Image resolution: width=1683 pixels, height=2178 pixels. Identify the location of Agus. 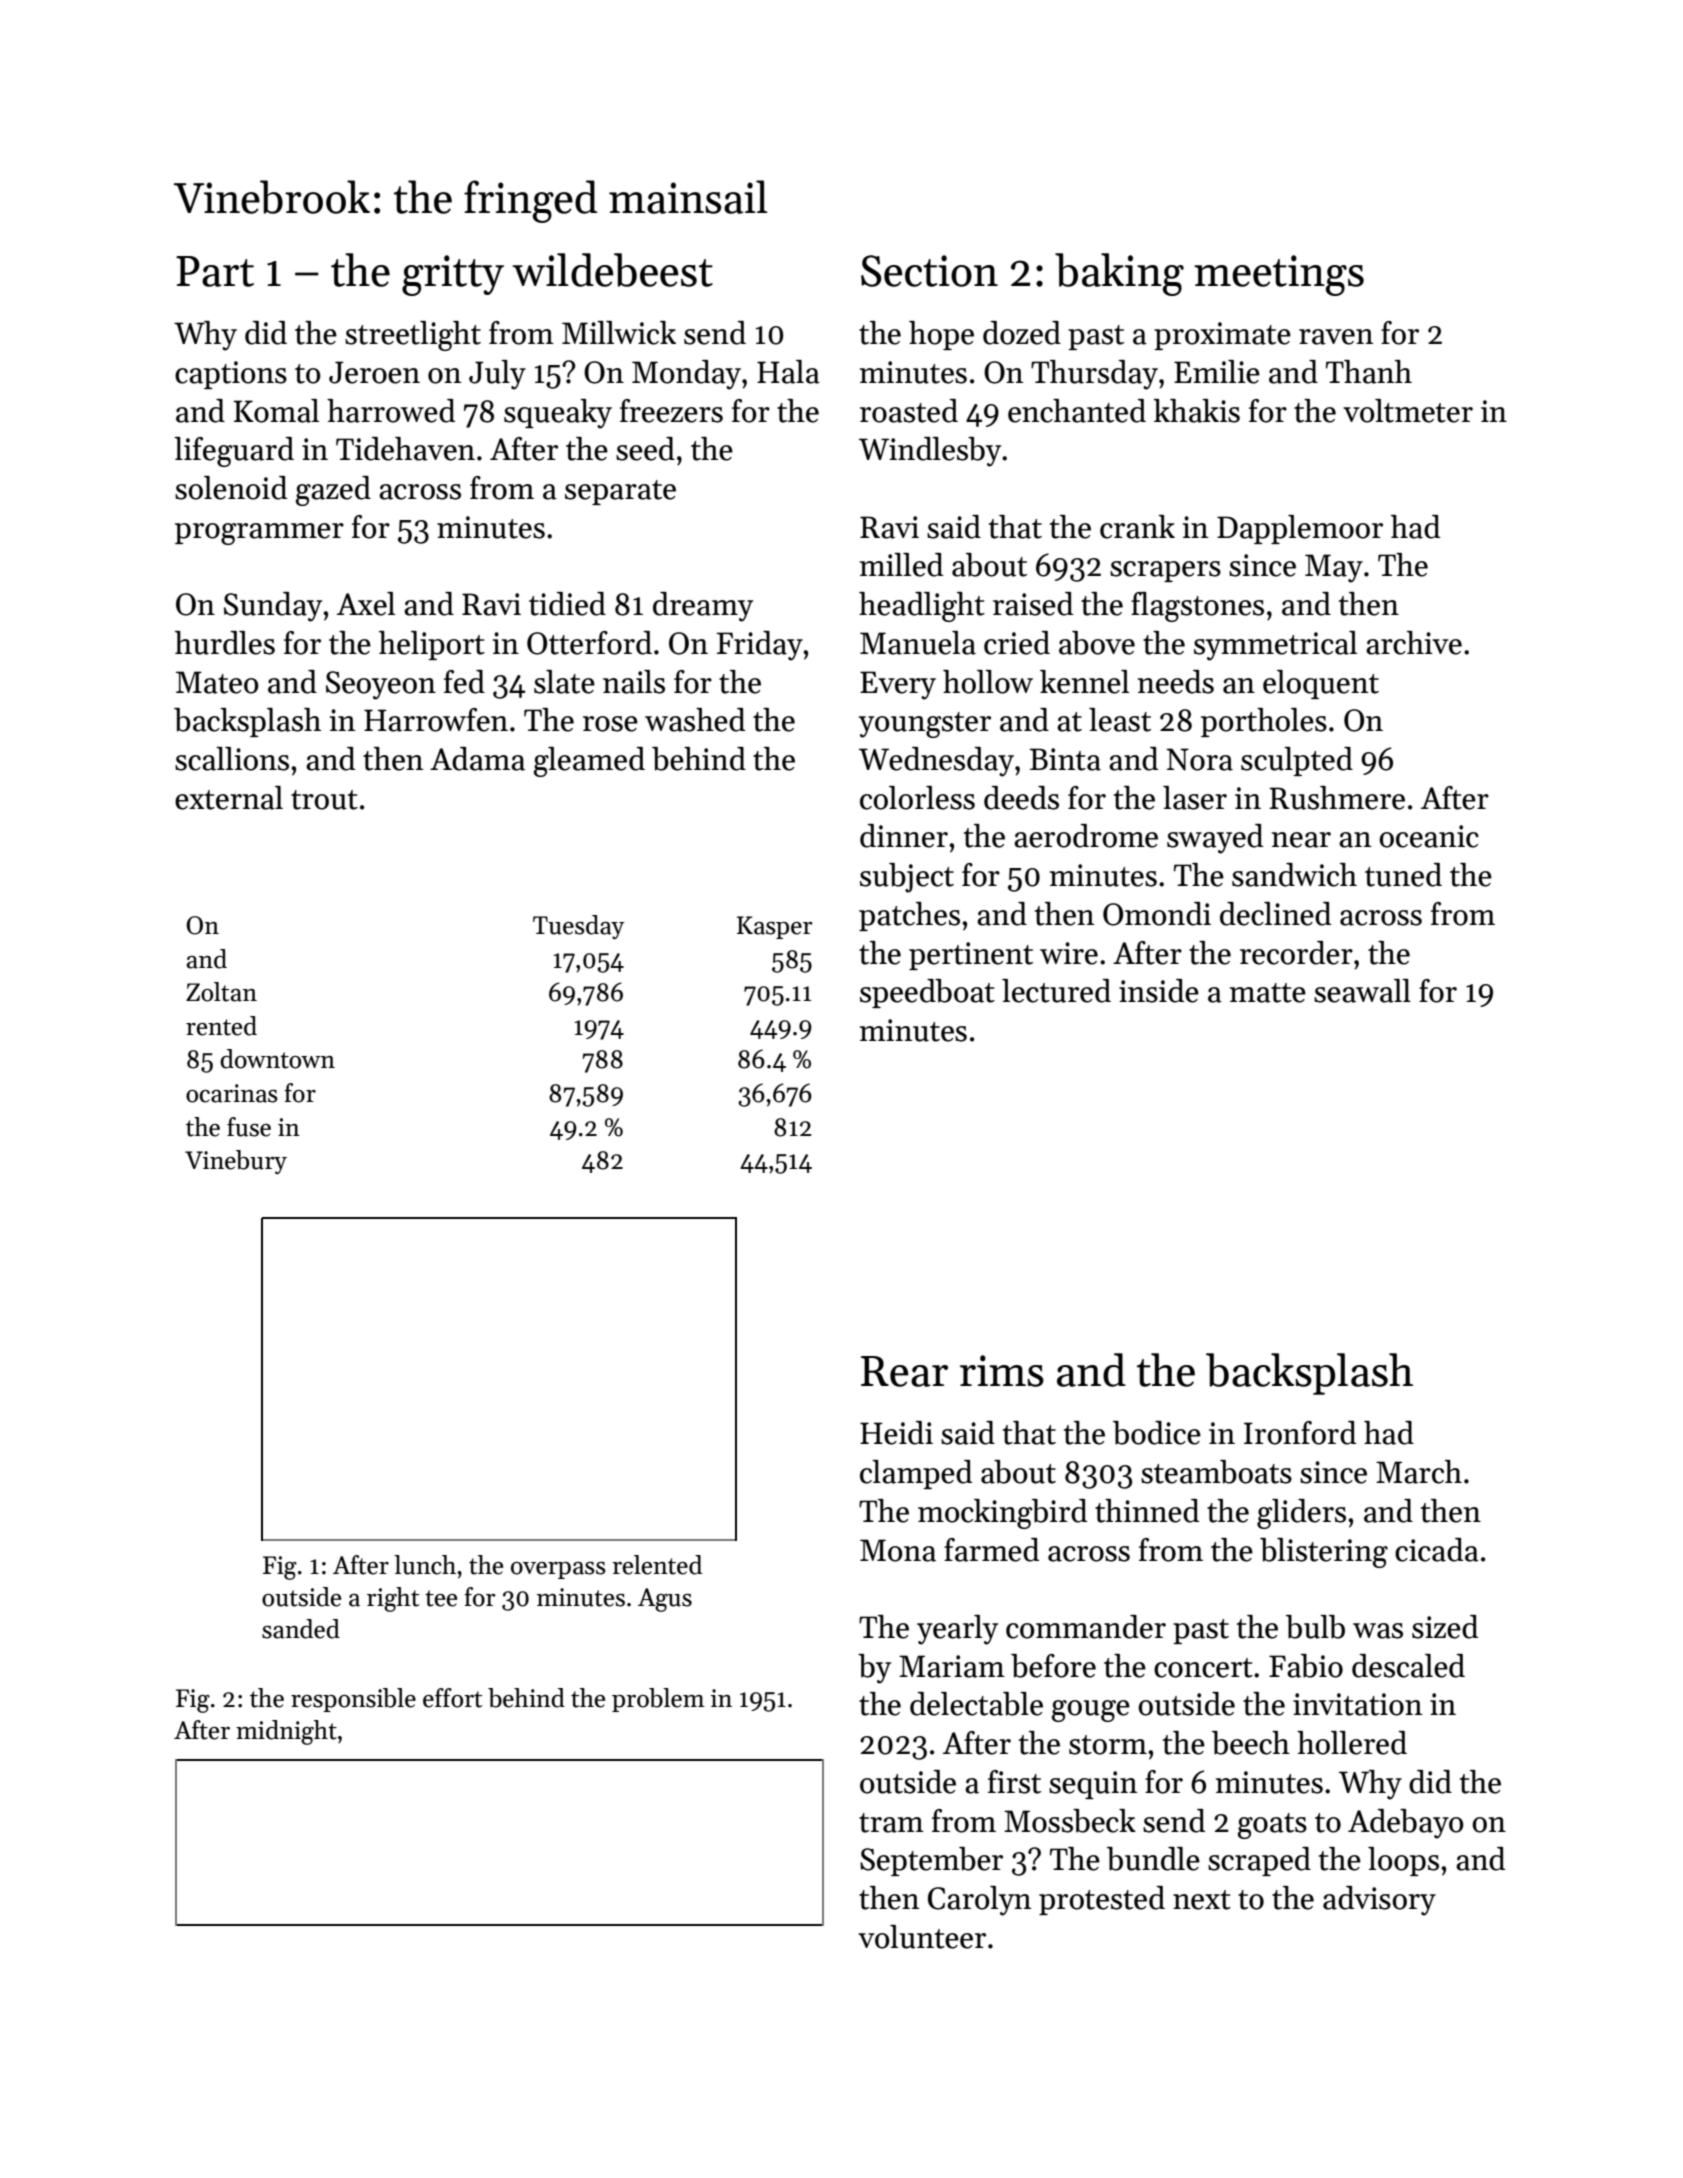
(665, 1600).
